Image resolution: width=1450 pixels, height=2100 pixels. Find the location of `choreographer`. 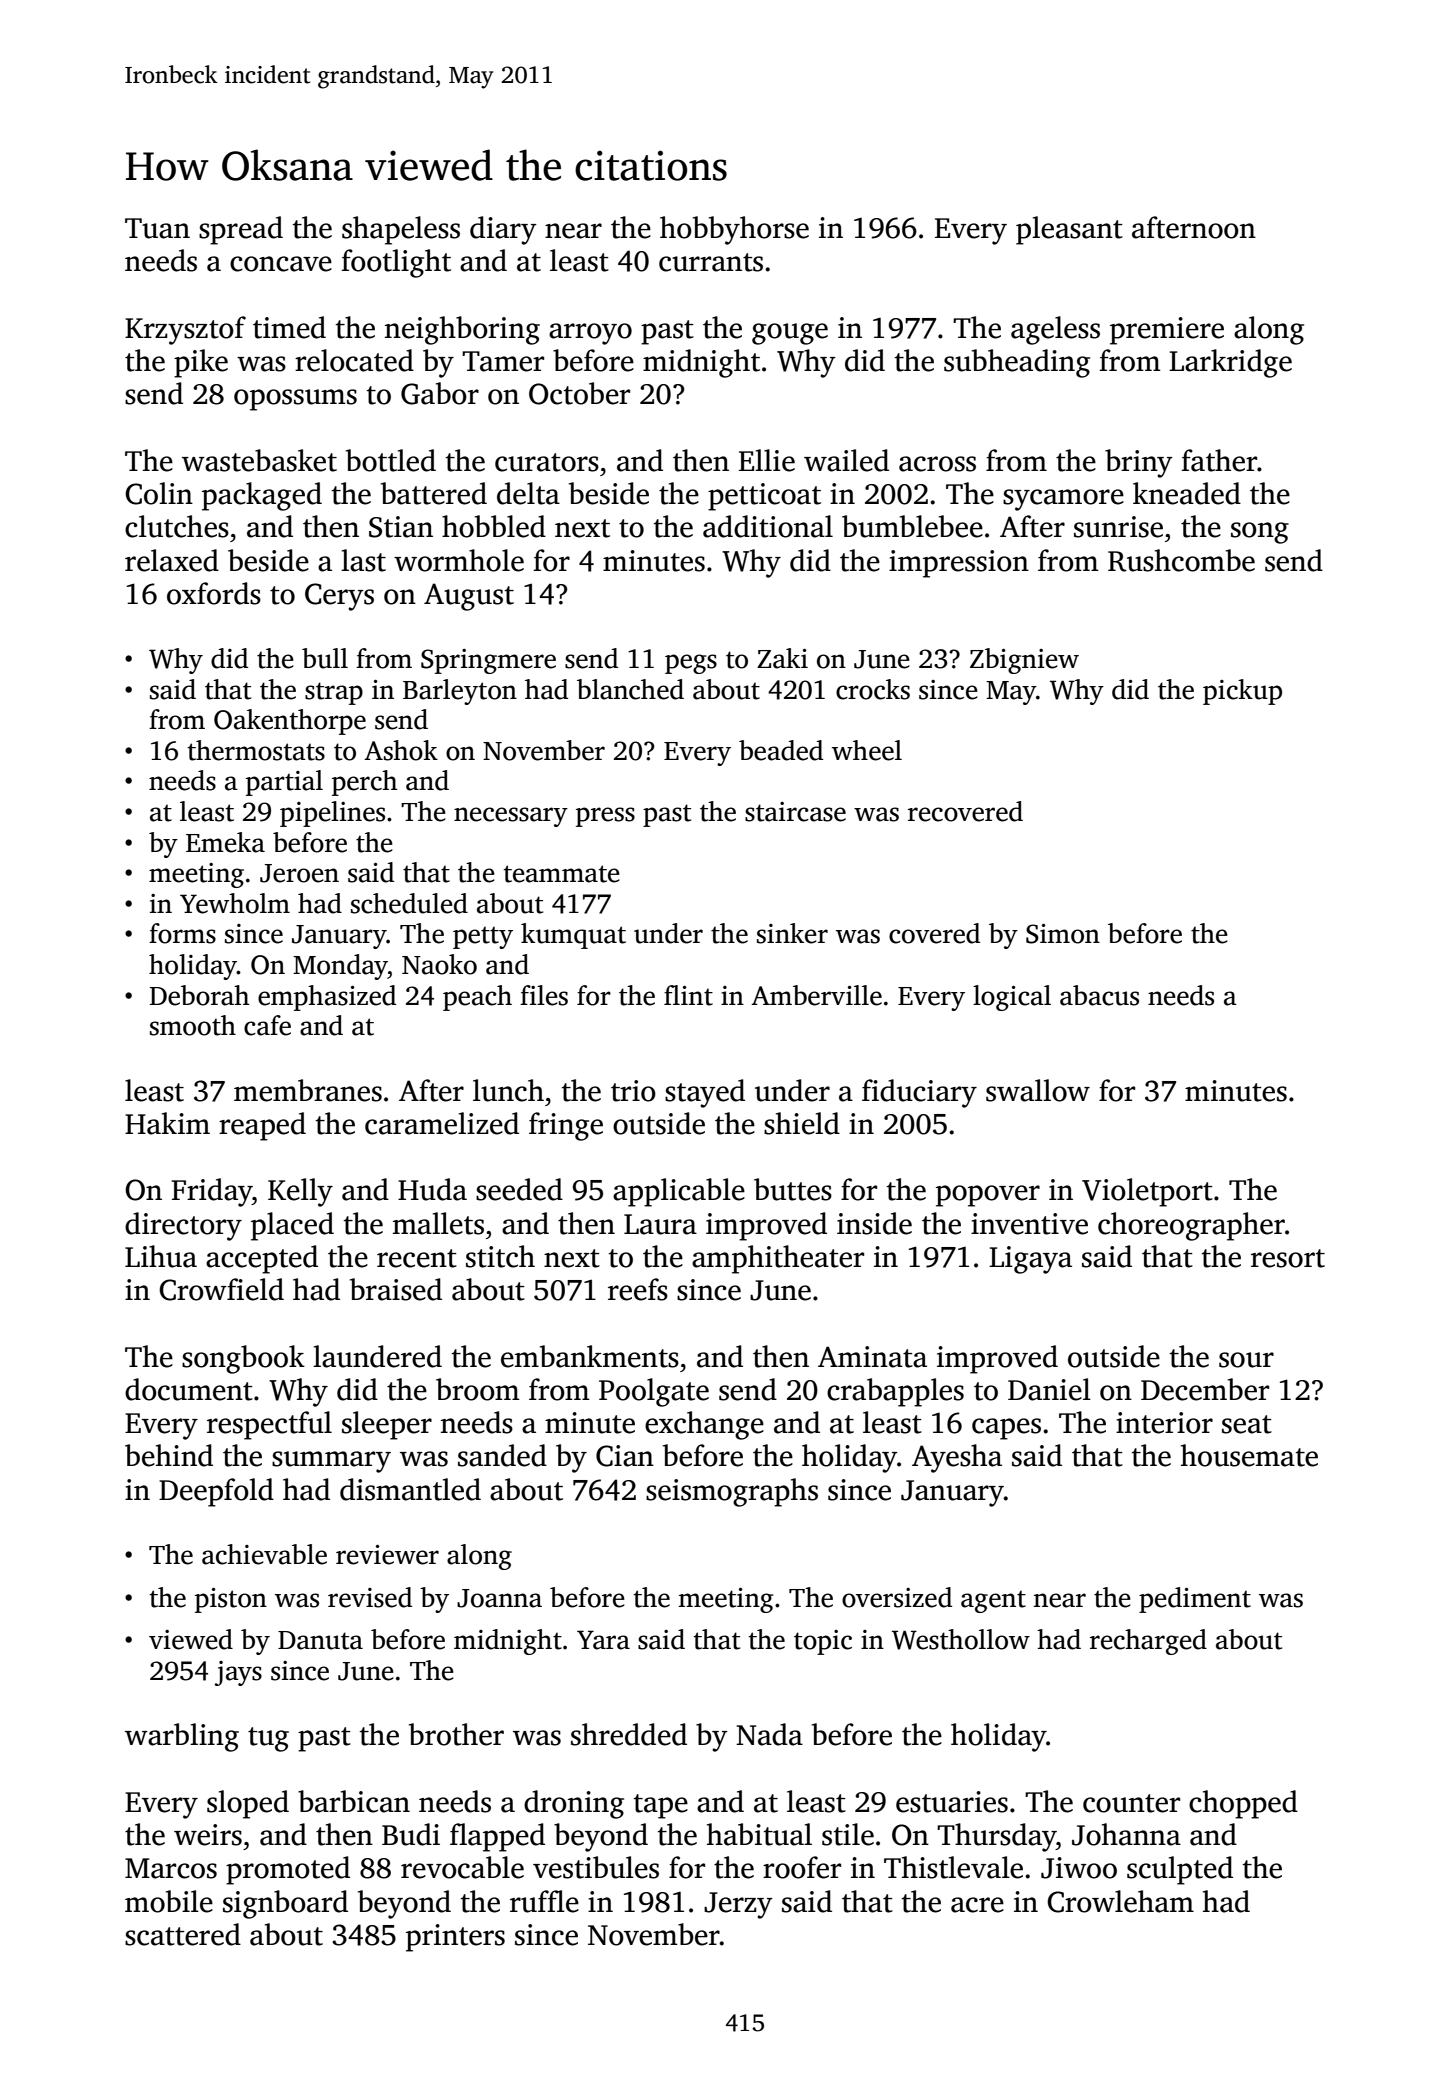

choreographer is located at coordinates (1191, 1226).
